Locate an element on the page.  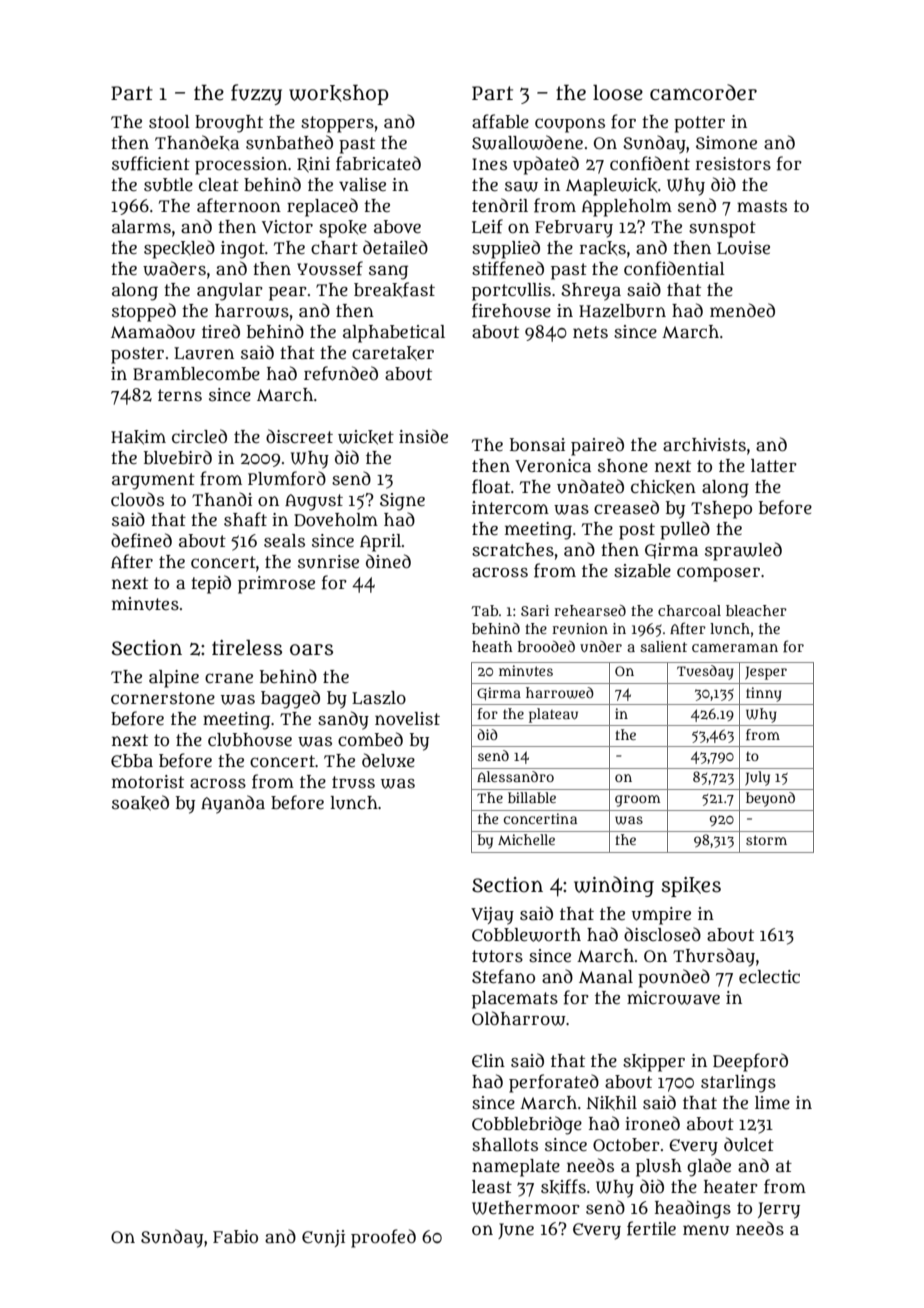
Ebba is located at coordinates (132, 761).
